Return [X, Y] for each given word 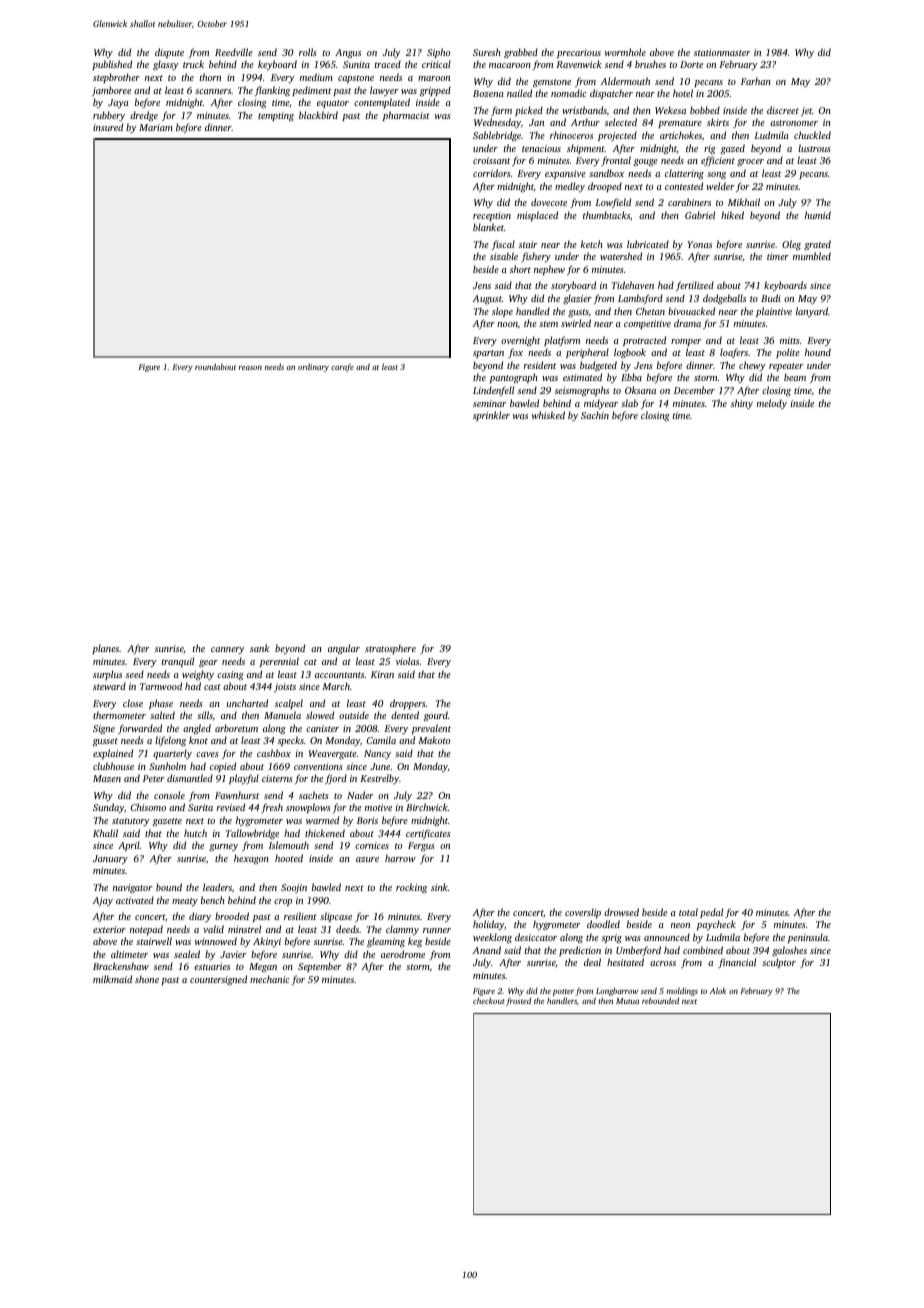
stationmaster [722, 52]
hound [818, 352]
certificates [428, 834]
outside [354, 715]
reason [250, 368]
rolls [308, 52]
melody [772, 404]
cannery [228, 651]
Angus [348, 54]
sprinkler [491, 416]
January [110, 860]
